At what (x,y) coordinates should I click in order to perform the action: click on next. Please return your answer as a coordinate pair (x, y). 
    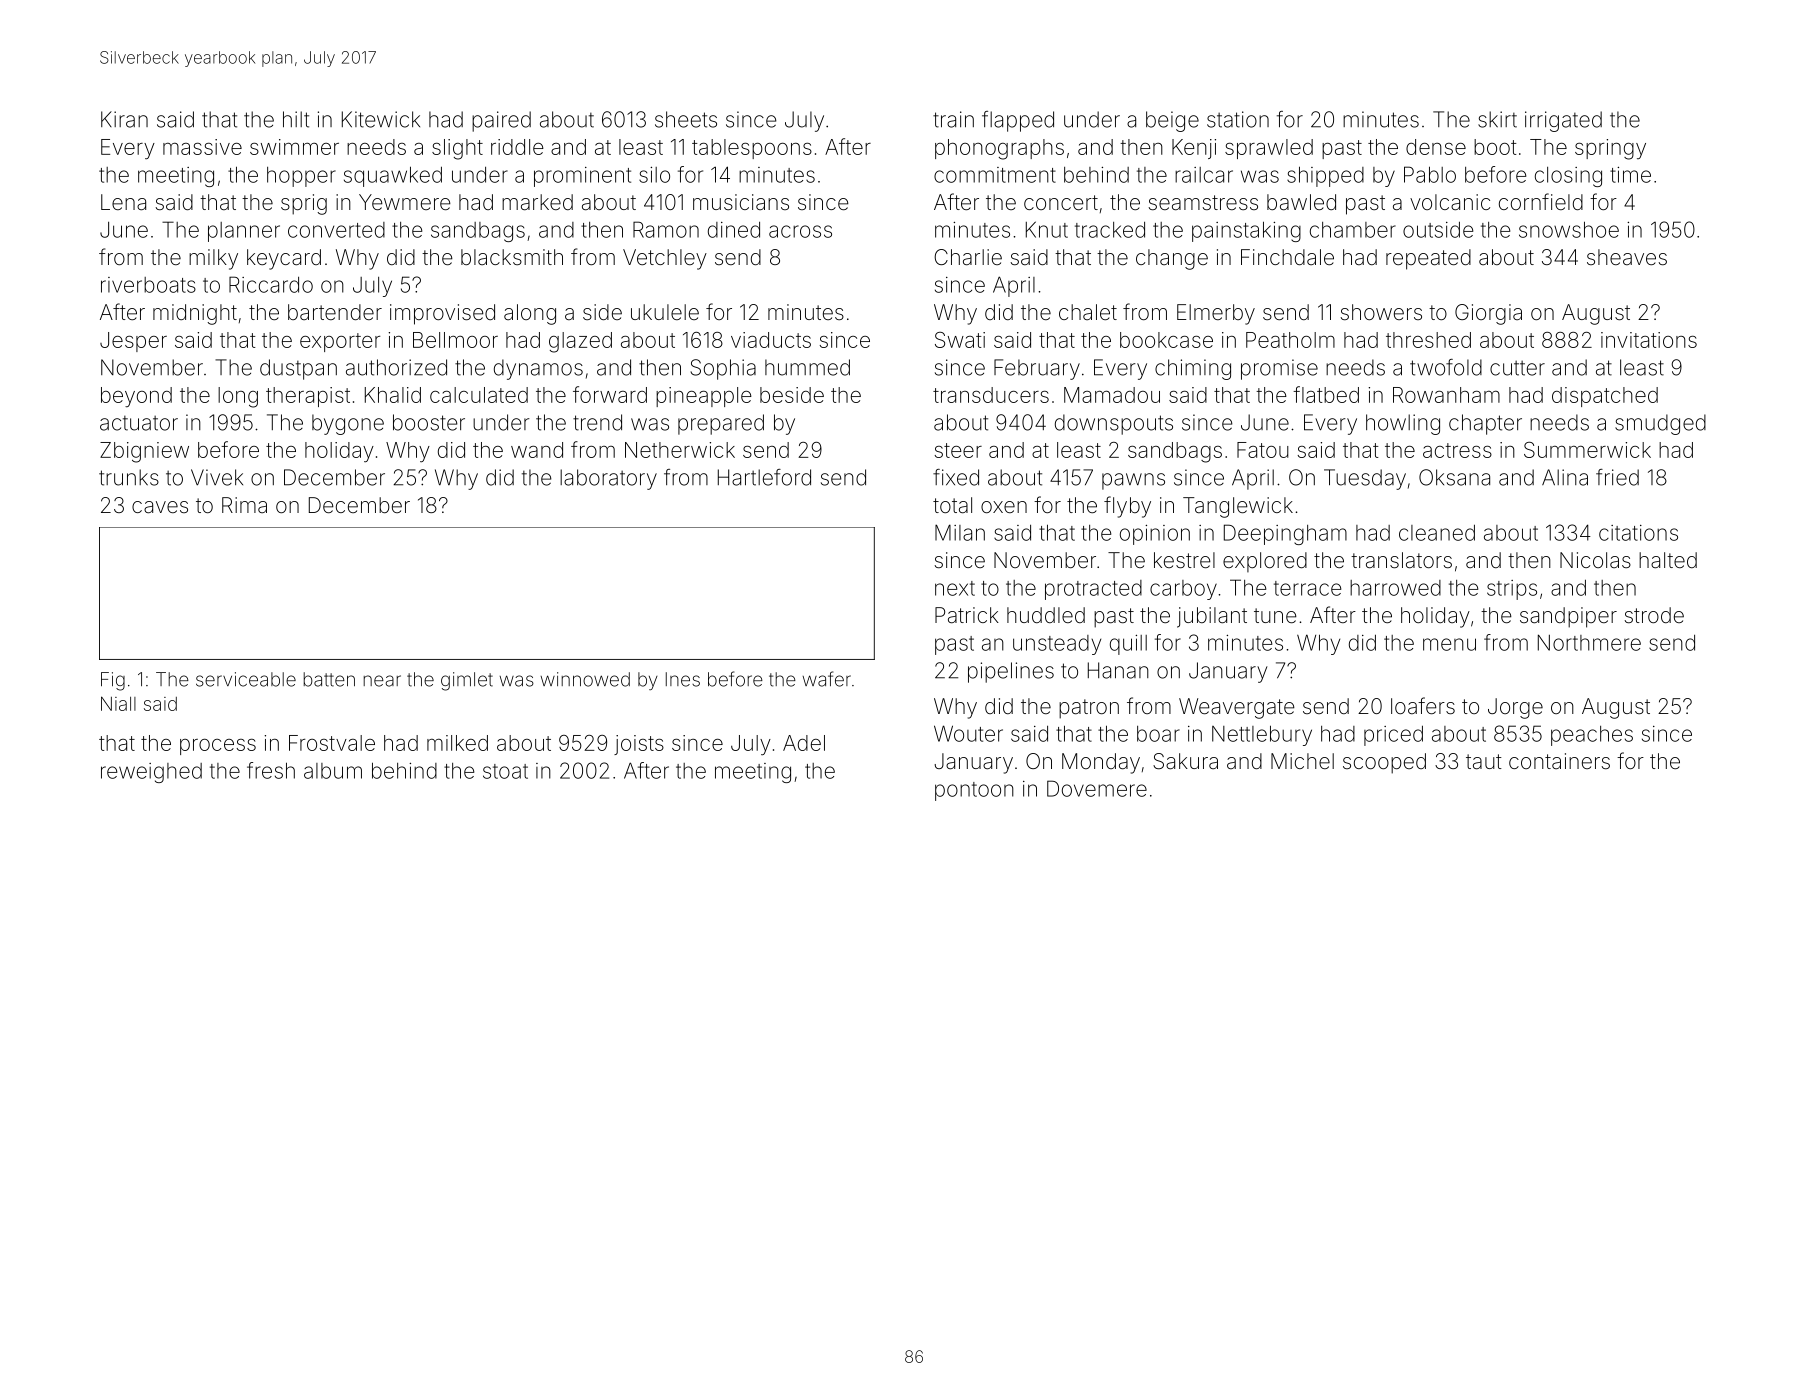
    Looking at the image, I should click on (955, 588).
